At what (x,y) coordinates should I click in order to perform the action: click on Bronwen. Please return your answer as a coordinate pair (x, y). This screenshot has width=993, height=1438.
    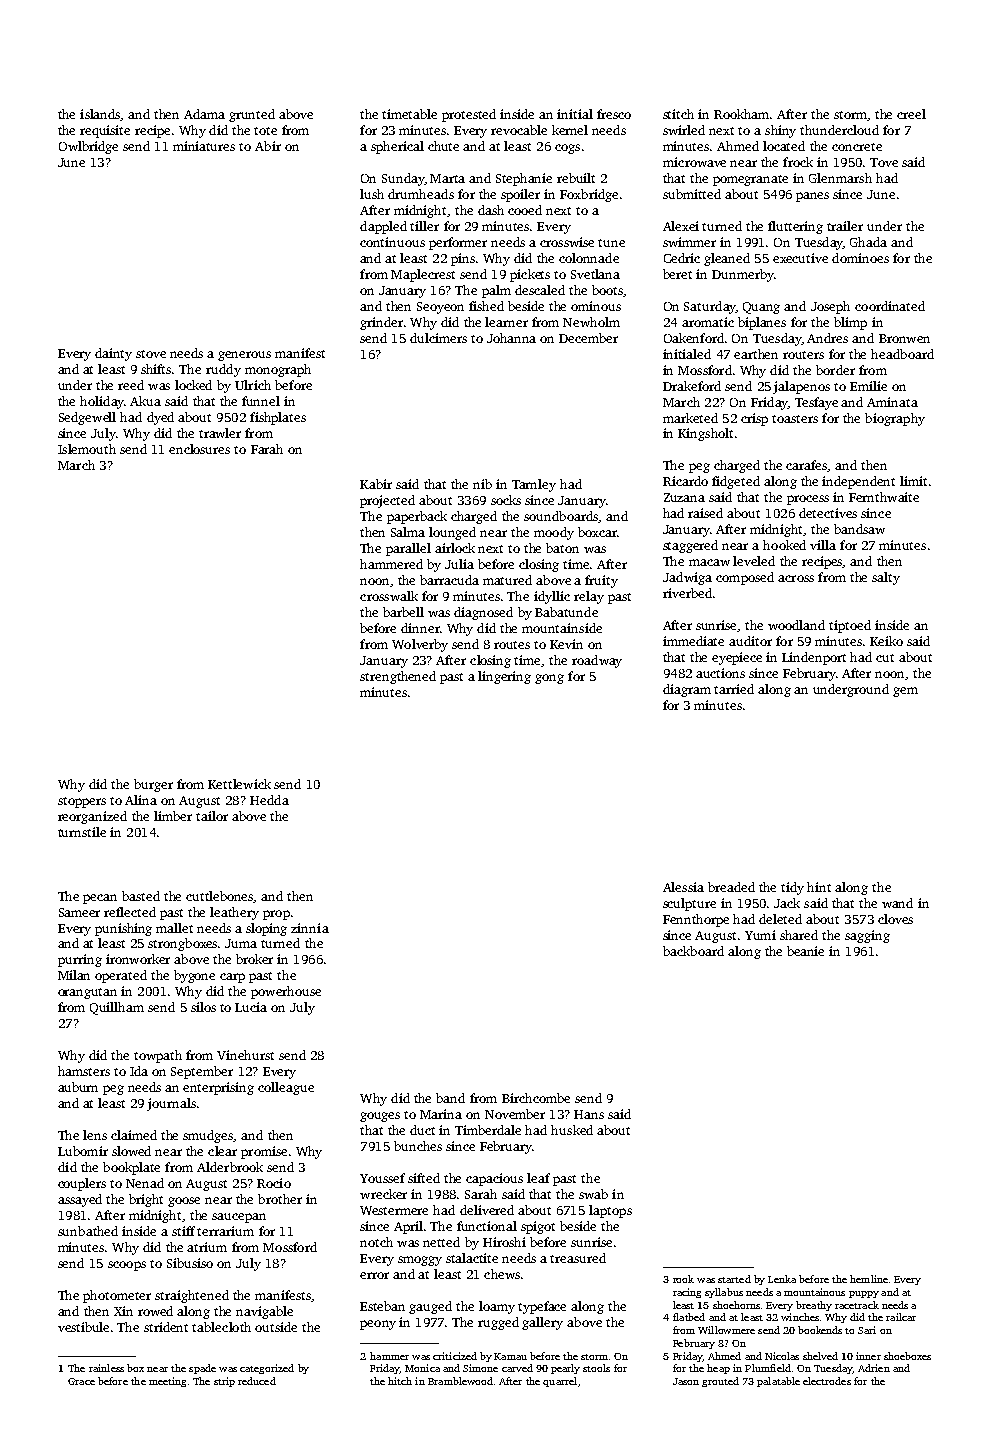
    Looking at the image, I should click on (904, 338).
